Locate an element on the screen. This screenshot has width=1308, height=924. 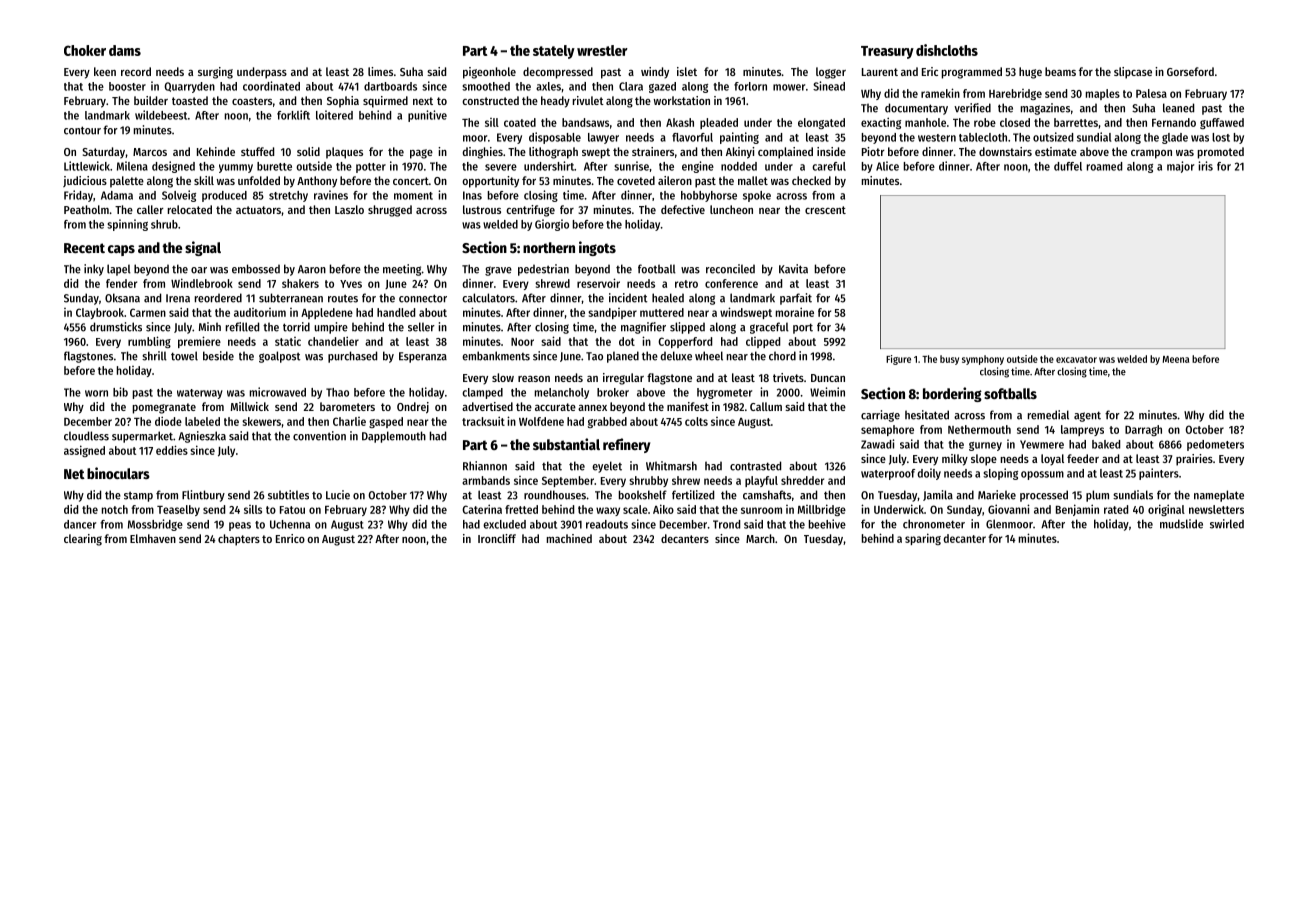
toasted is located at coordinates (190, 100).
